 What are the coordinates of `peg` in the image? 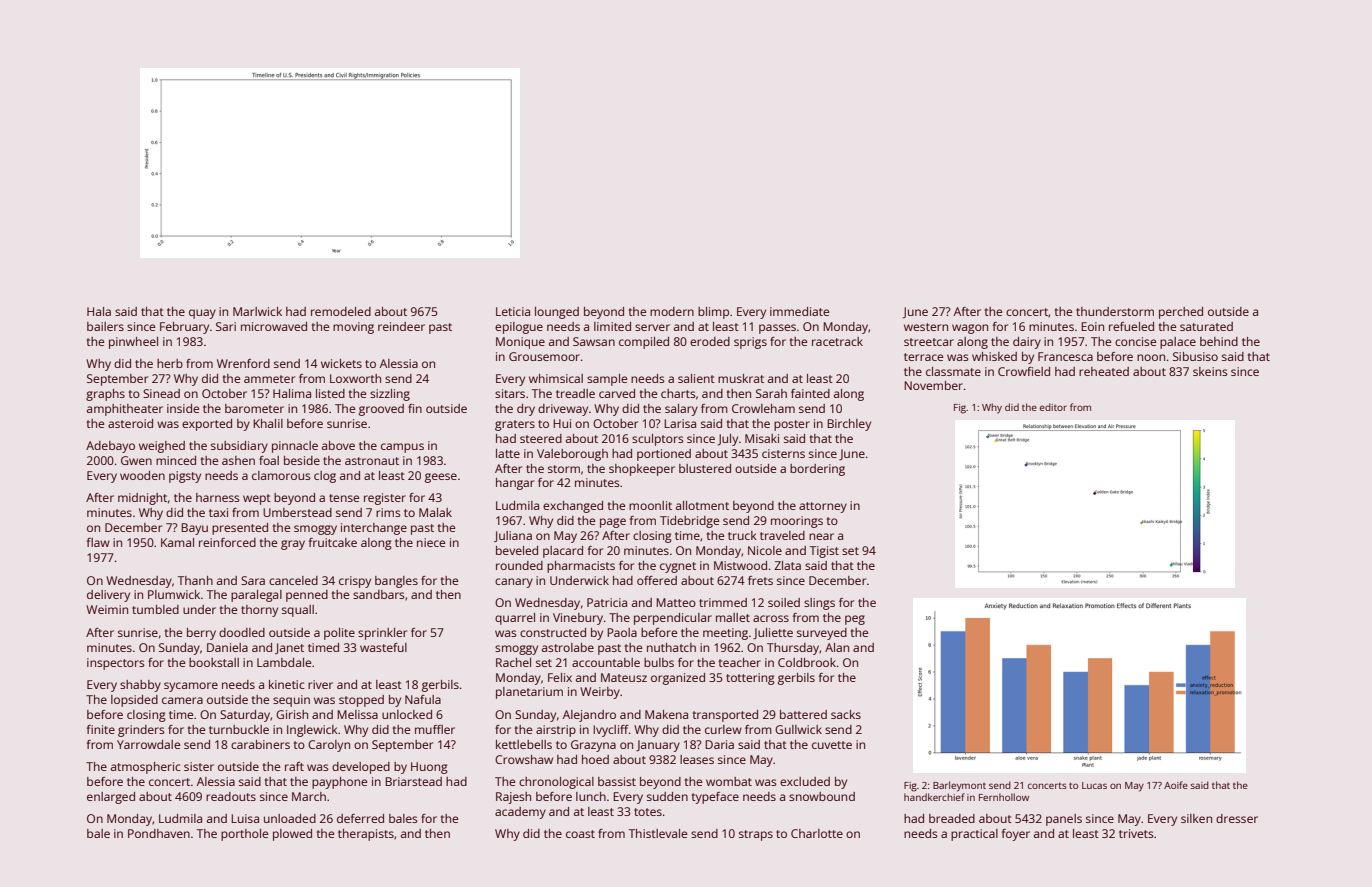 It's located at (855, 620).
